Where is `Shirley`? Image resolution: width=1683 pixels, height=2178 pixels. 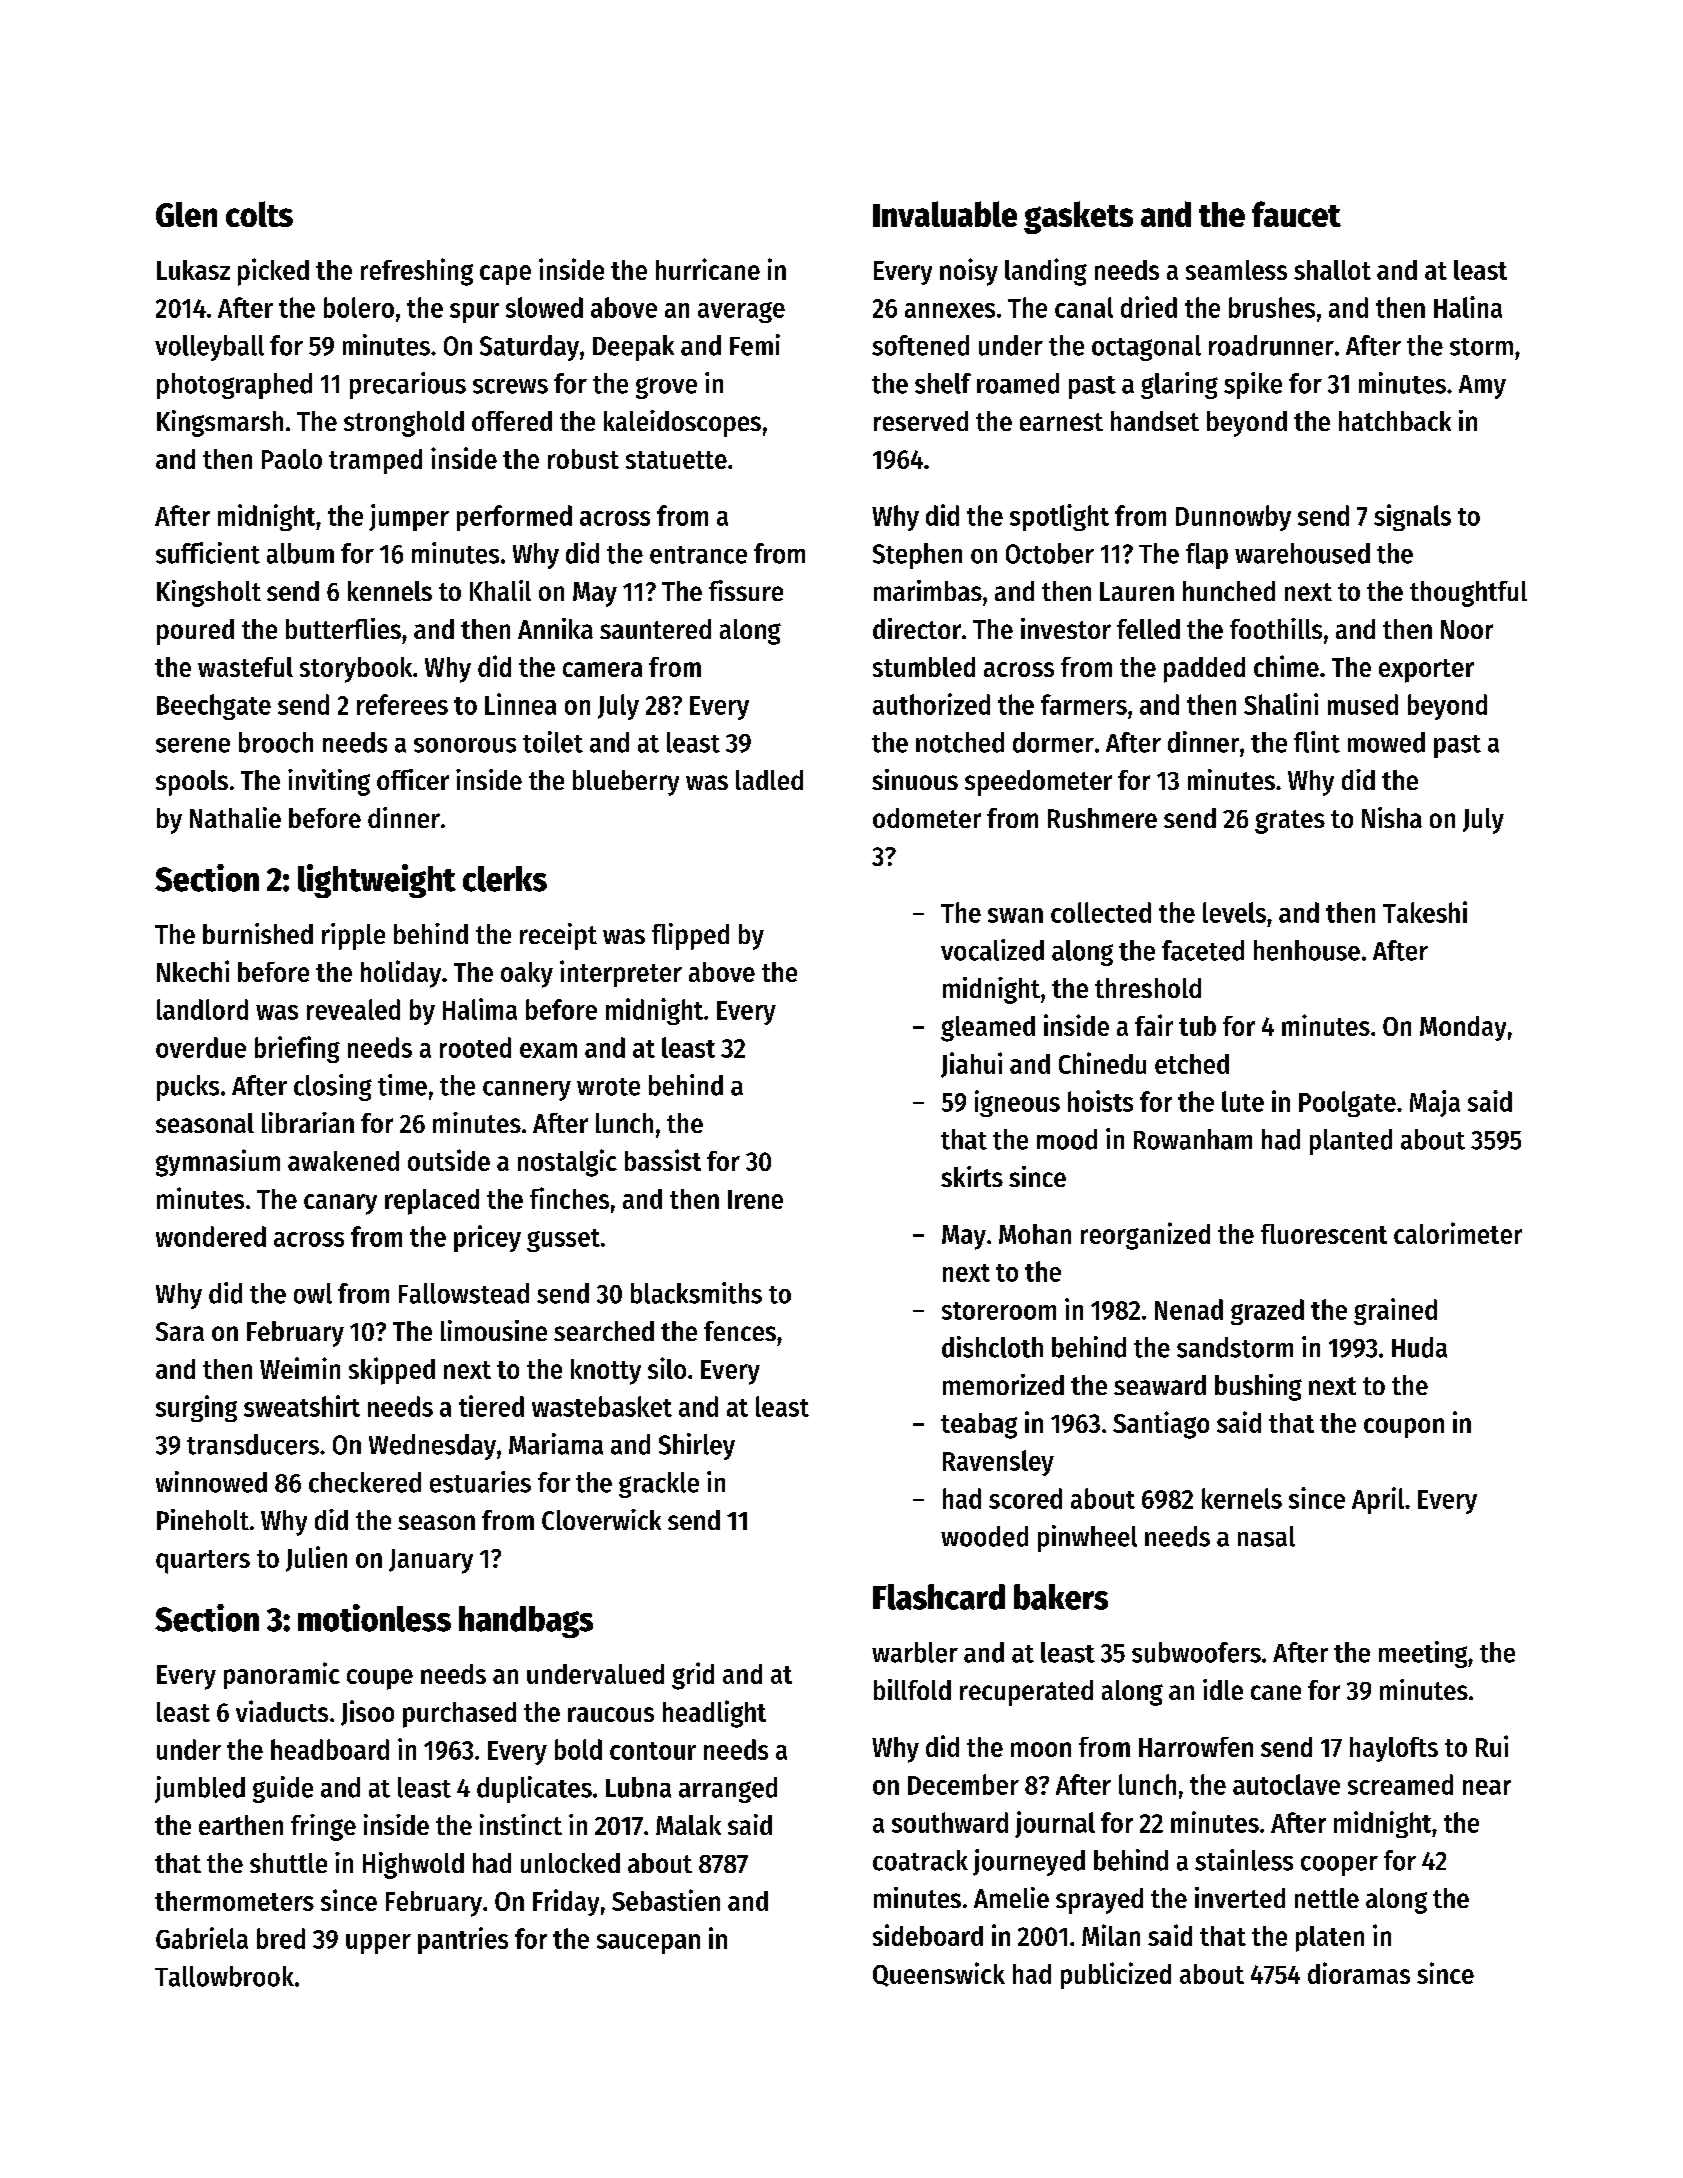
Shirley is located at coordinates (697, 1446).
